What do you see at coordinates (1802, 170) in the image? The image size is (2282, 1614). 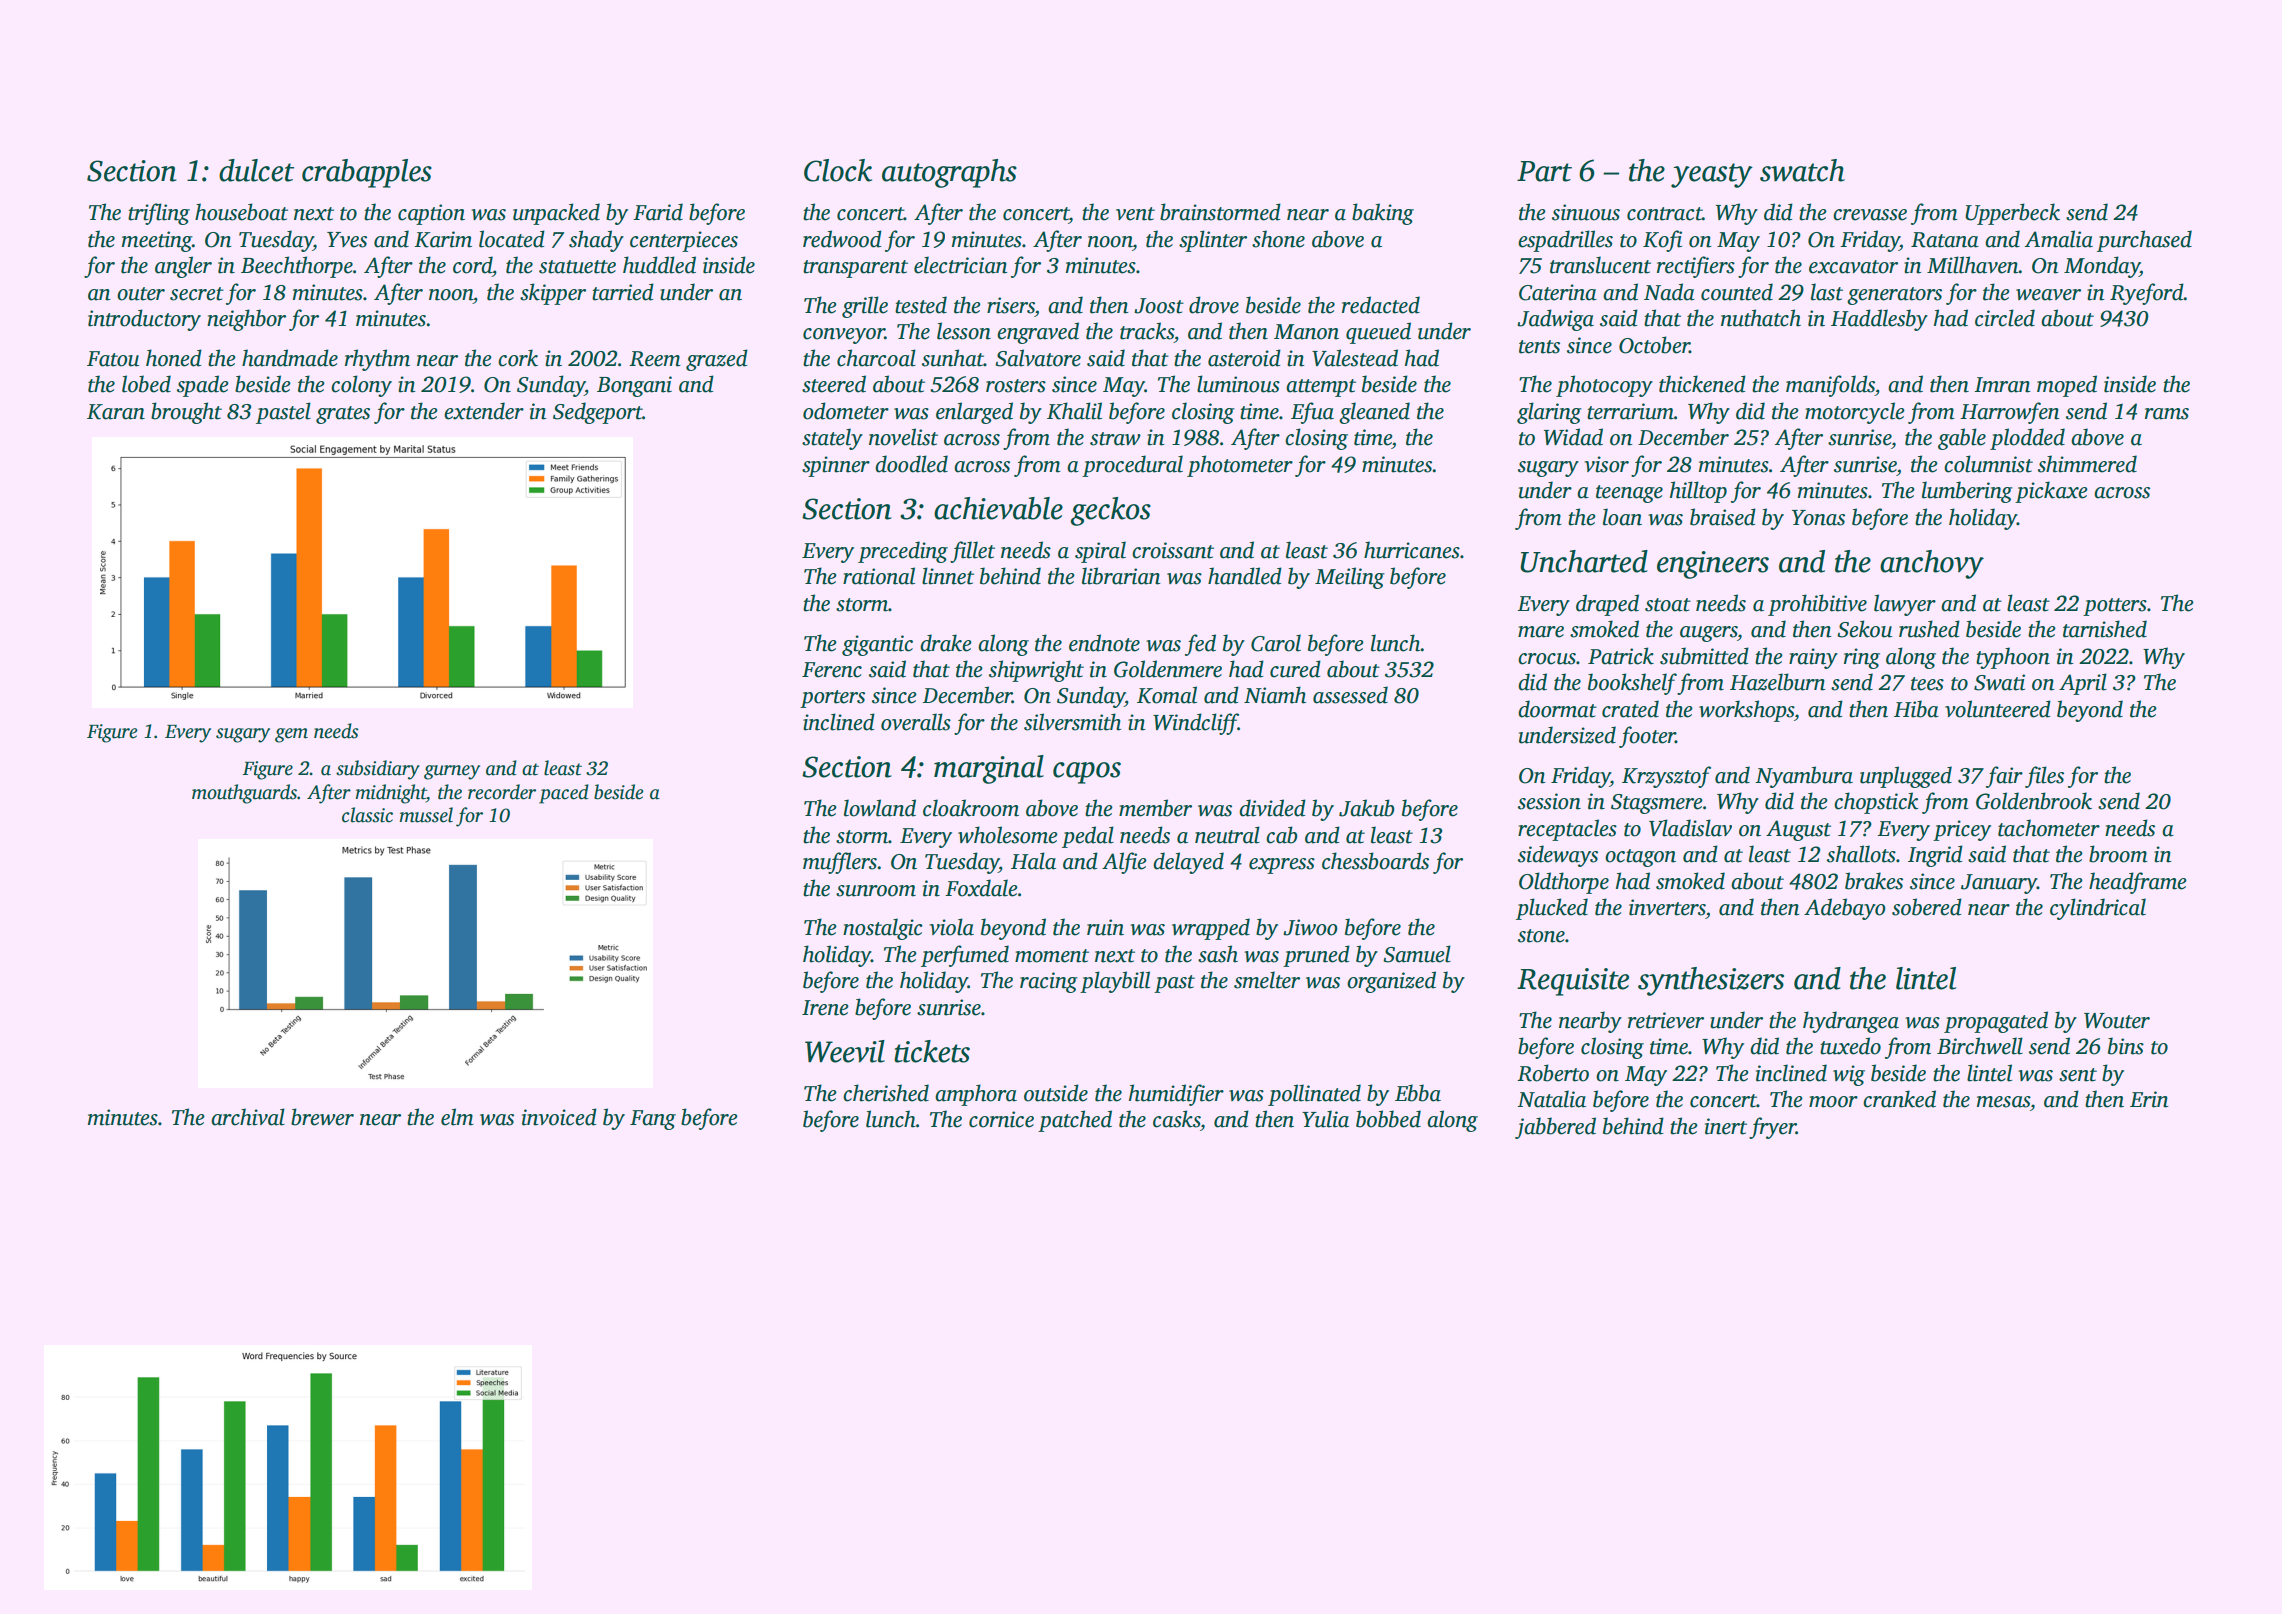 I see `swatch` at bounding box center [1802, 170].
